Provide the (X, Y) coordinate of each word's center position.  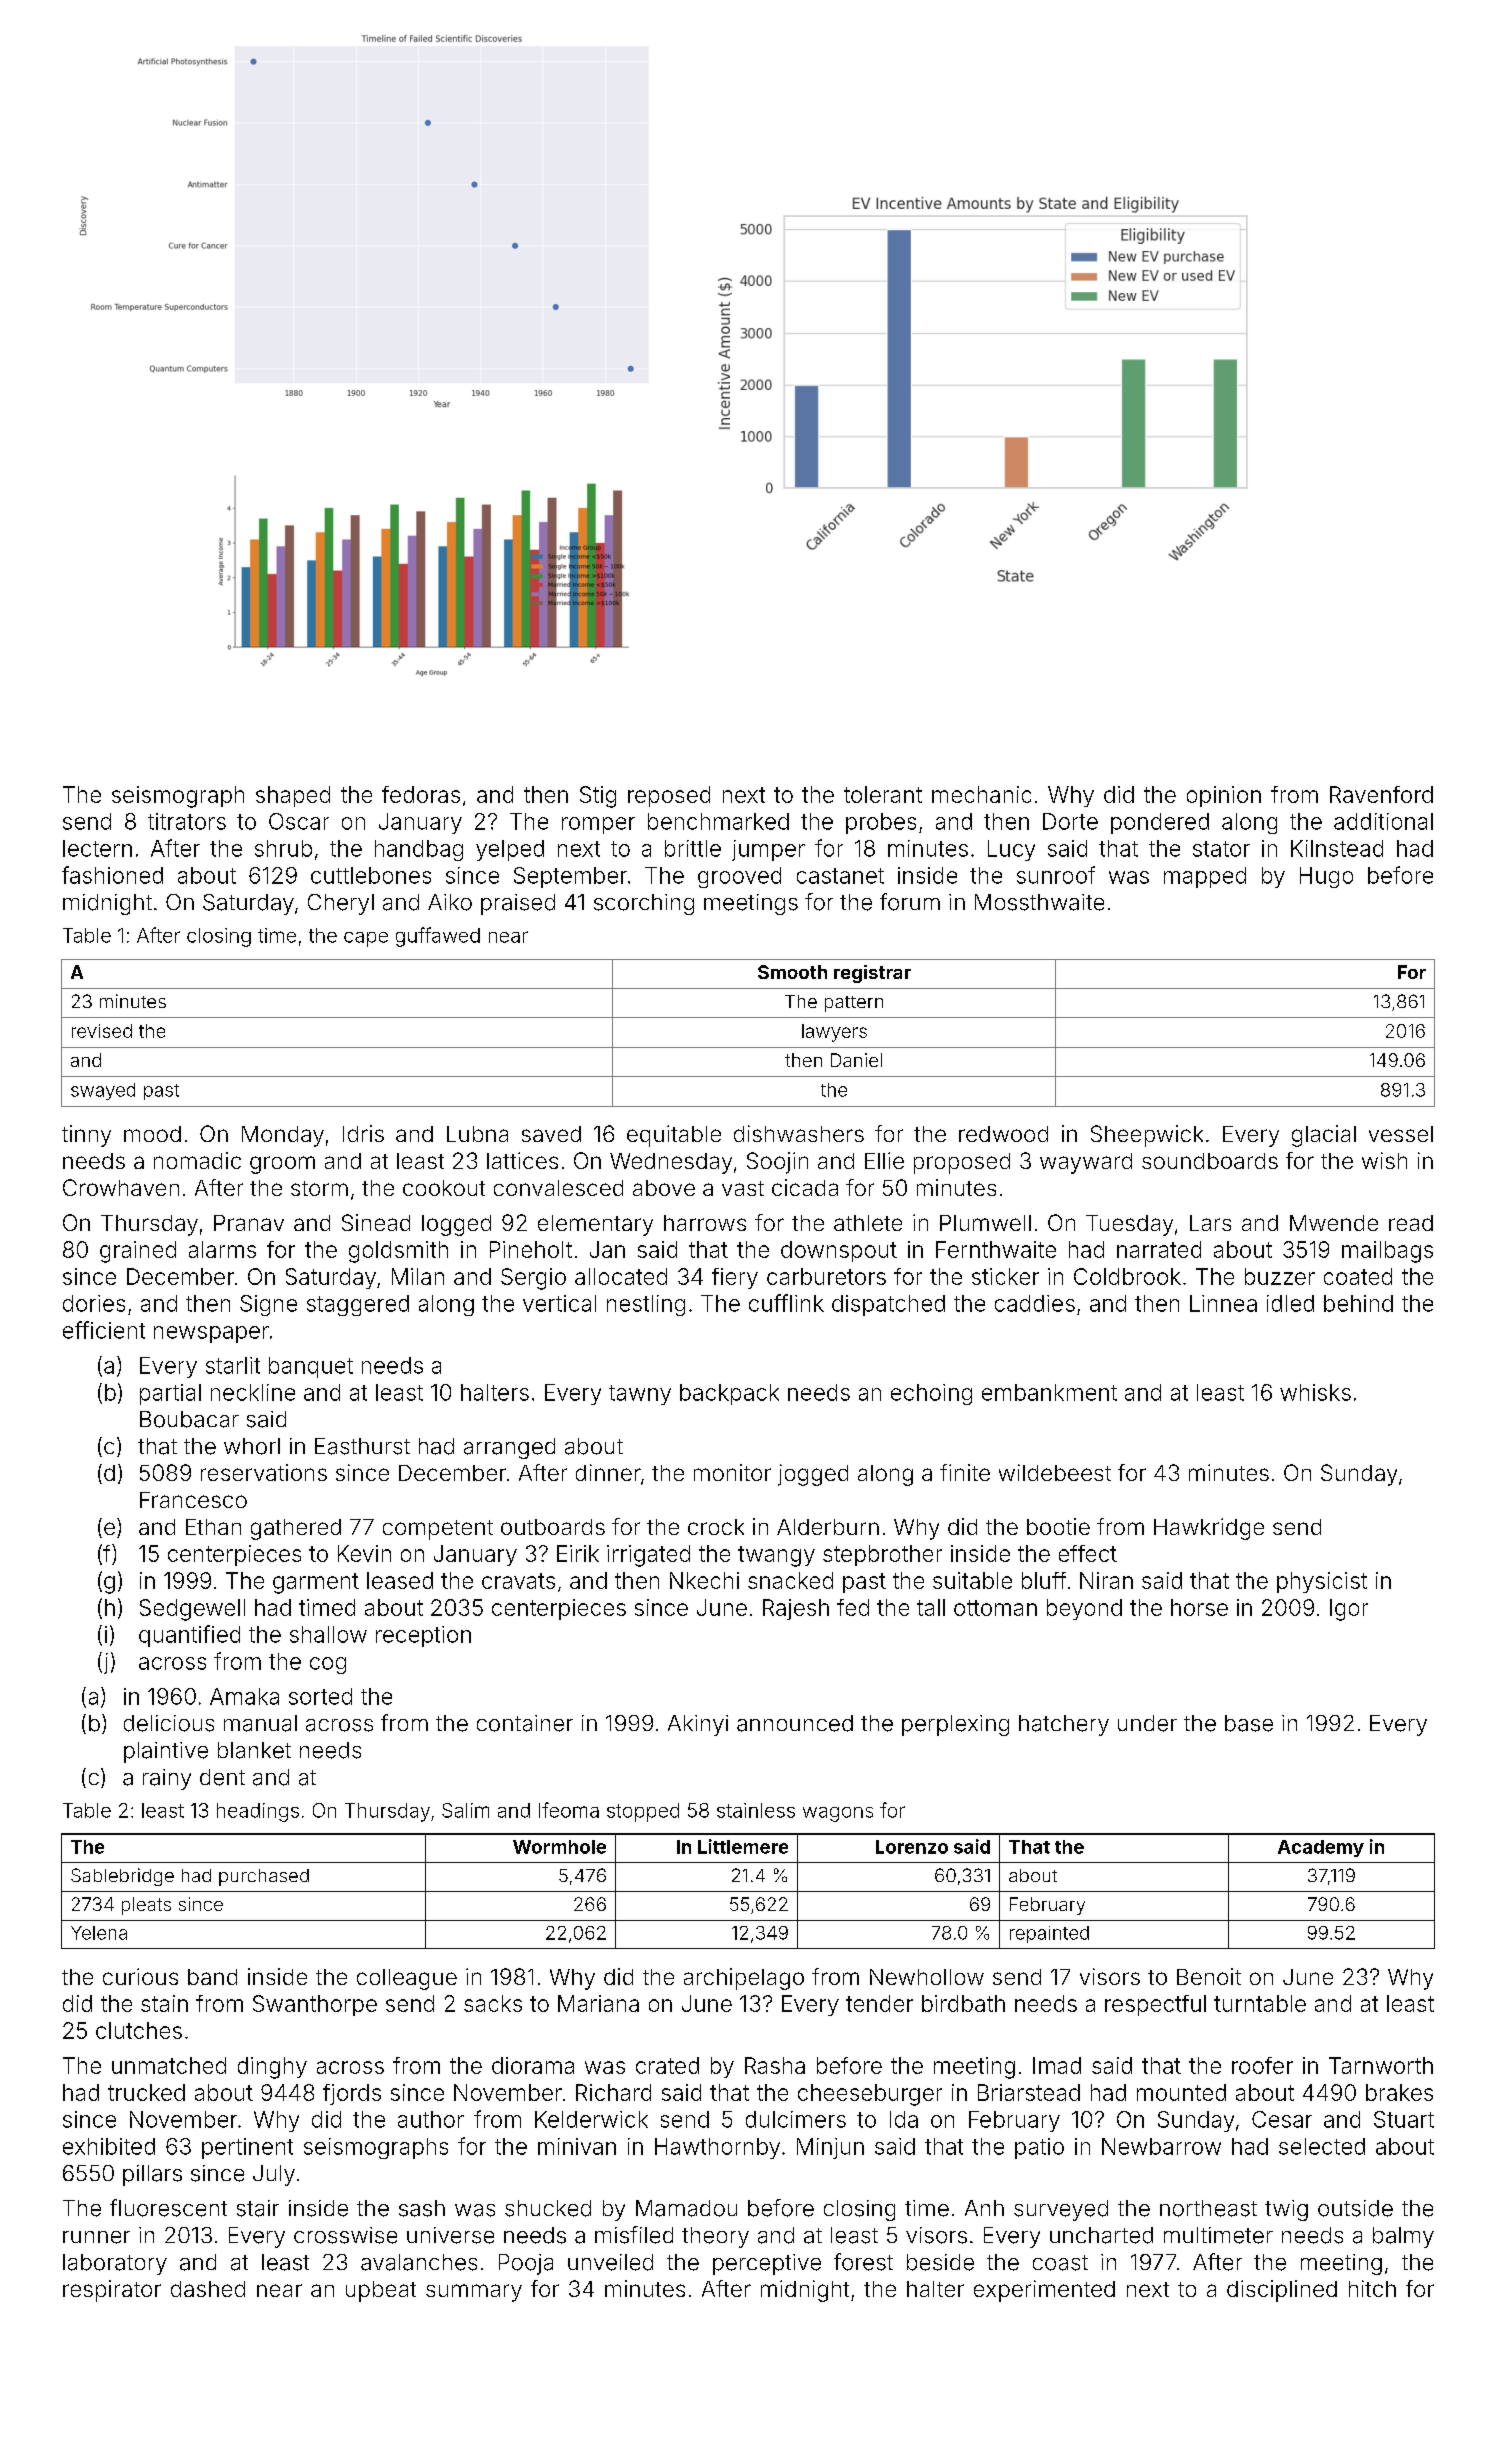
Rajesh (796, 1609)
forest (863, 2262)
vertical (559, 1303)
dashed (208, 2289)
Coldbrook (1127, 1276)
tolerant (883, 794)
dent (222, 1777)
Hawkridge (1209, 1529)
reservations (264, 1472)
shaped (293, 796)
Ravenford (1381, 794)
